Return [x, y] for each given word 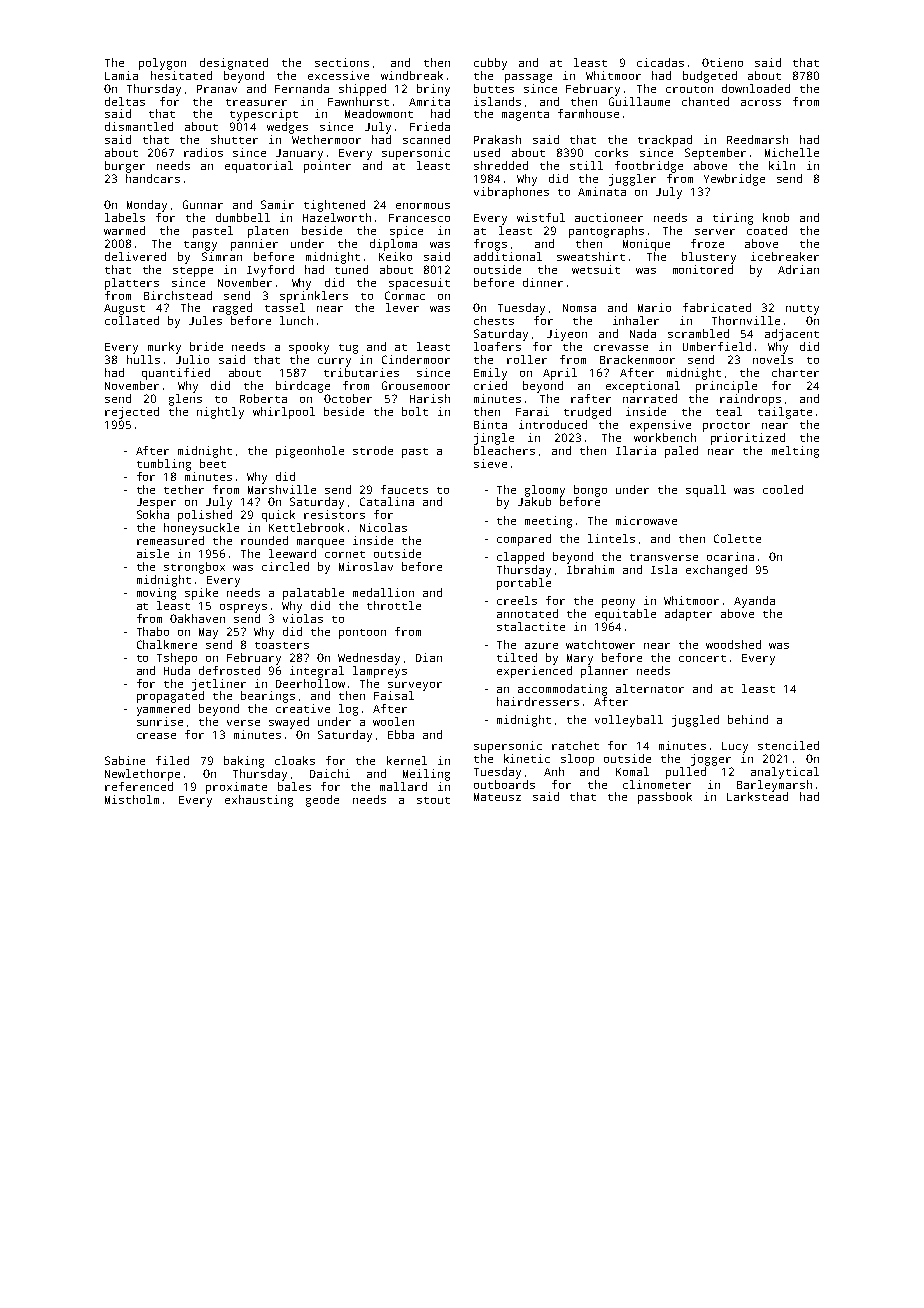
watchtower [600, 644]
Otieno [722, 62]
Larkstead [757, 796]
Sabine [125, 760]
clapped [520, 558]
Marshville [282, 489]
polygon [162, 64]
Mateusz [497, 797]
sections [342, 62]
